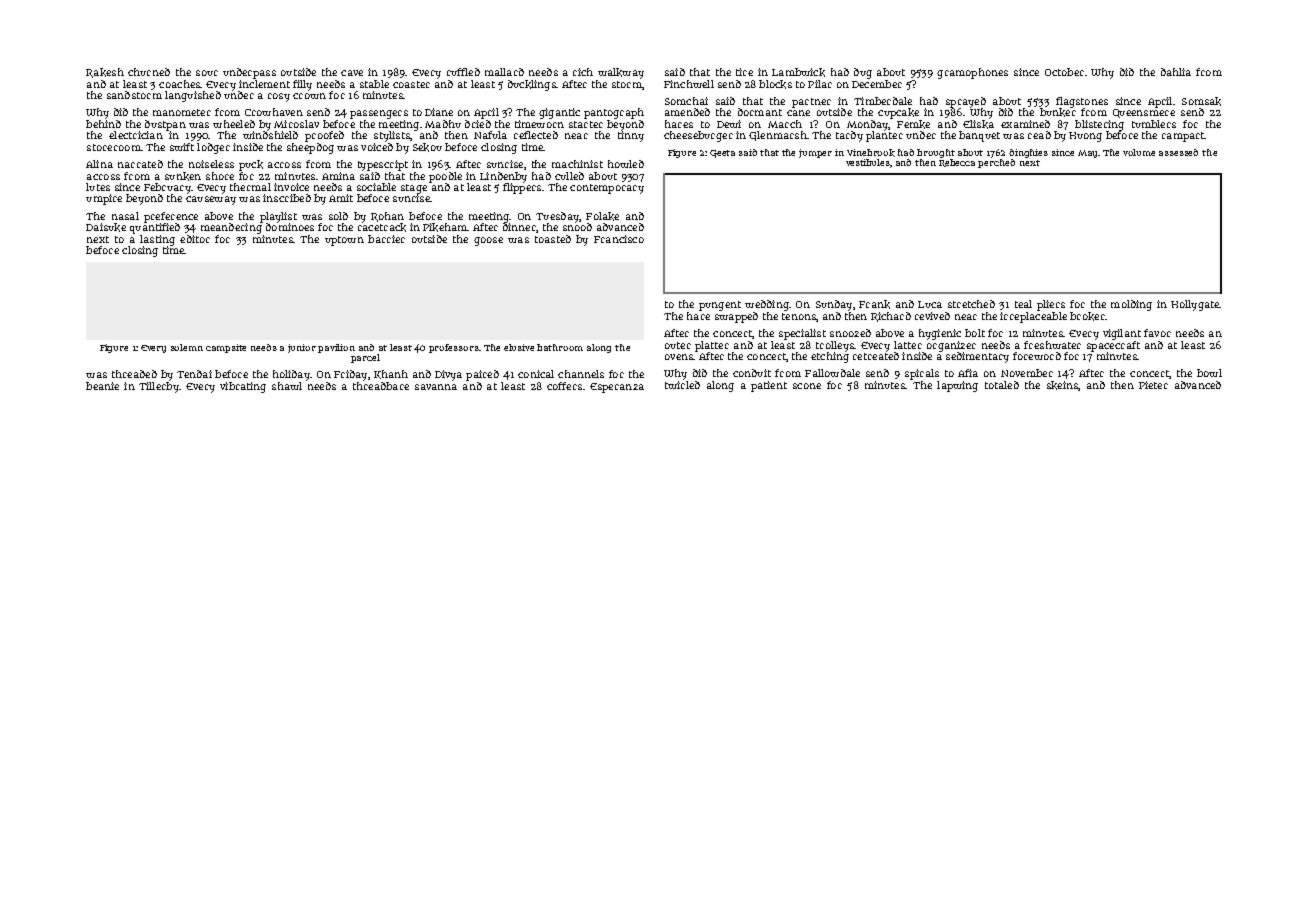 The image size is (1308, 924). Describe the element at coordinates (187, 347) in the screenshot. I see `solemn` at that location.
